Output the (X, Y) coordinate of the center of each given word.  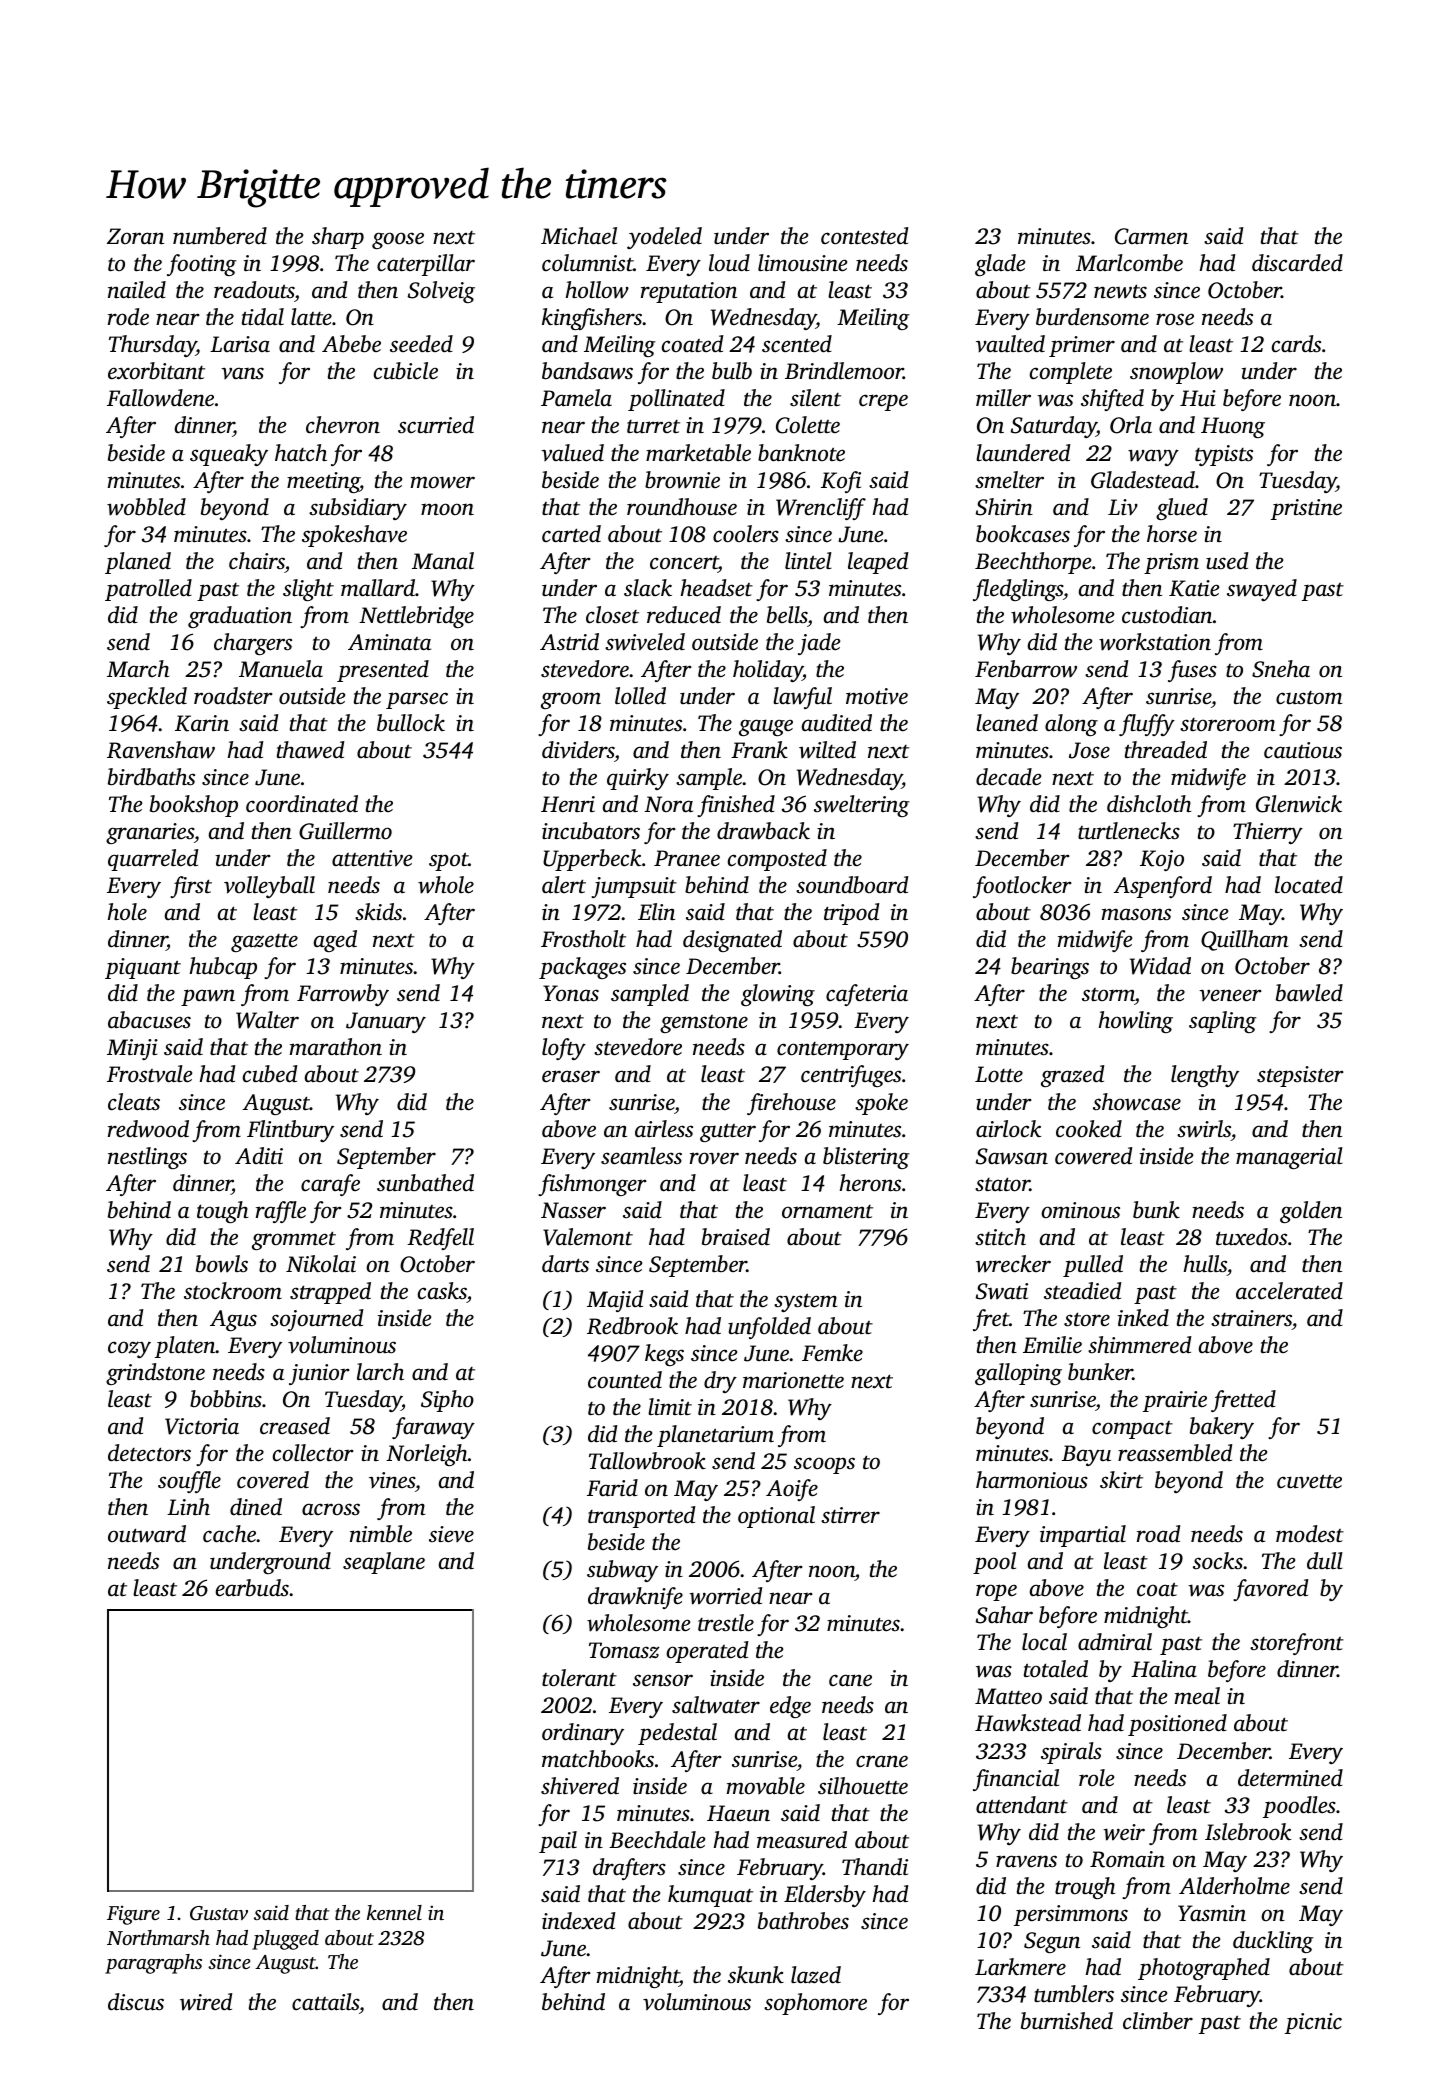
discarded (1297, 263)
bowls (222, 1264)
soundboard (852, 885)
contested (865, 236)
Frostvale (149, 1074)
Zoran (135, 236)
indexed (579, 1921)
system (805, 1302)
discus (136, 2002)
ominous (1080, 1210)
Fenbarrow (1026, 669)
